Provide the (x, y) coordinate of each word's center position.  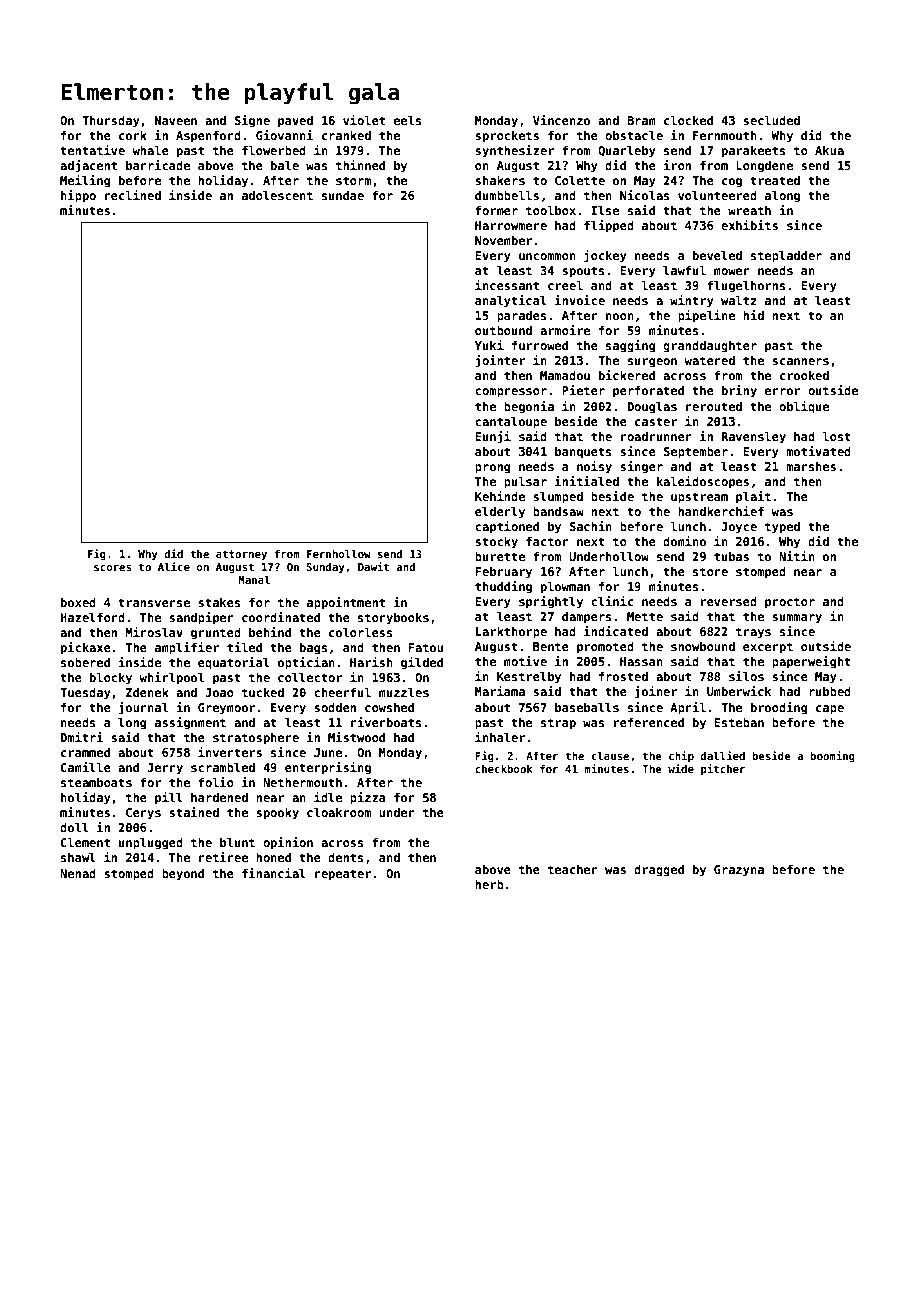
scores (113, 568)
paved (295, 122)
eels (408, 120)
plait (753, 497)
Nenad (78, 873)
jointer (500, 361)
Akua (829, 150)
